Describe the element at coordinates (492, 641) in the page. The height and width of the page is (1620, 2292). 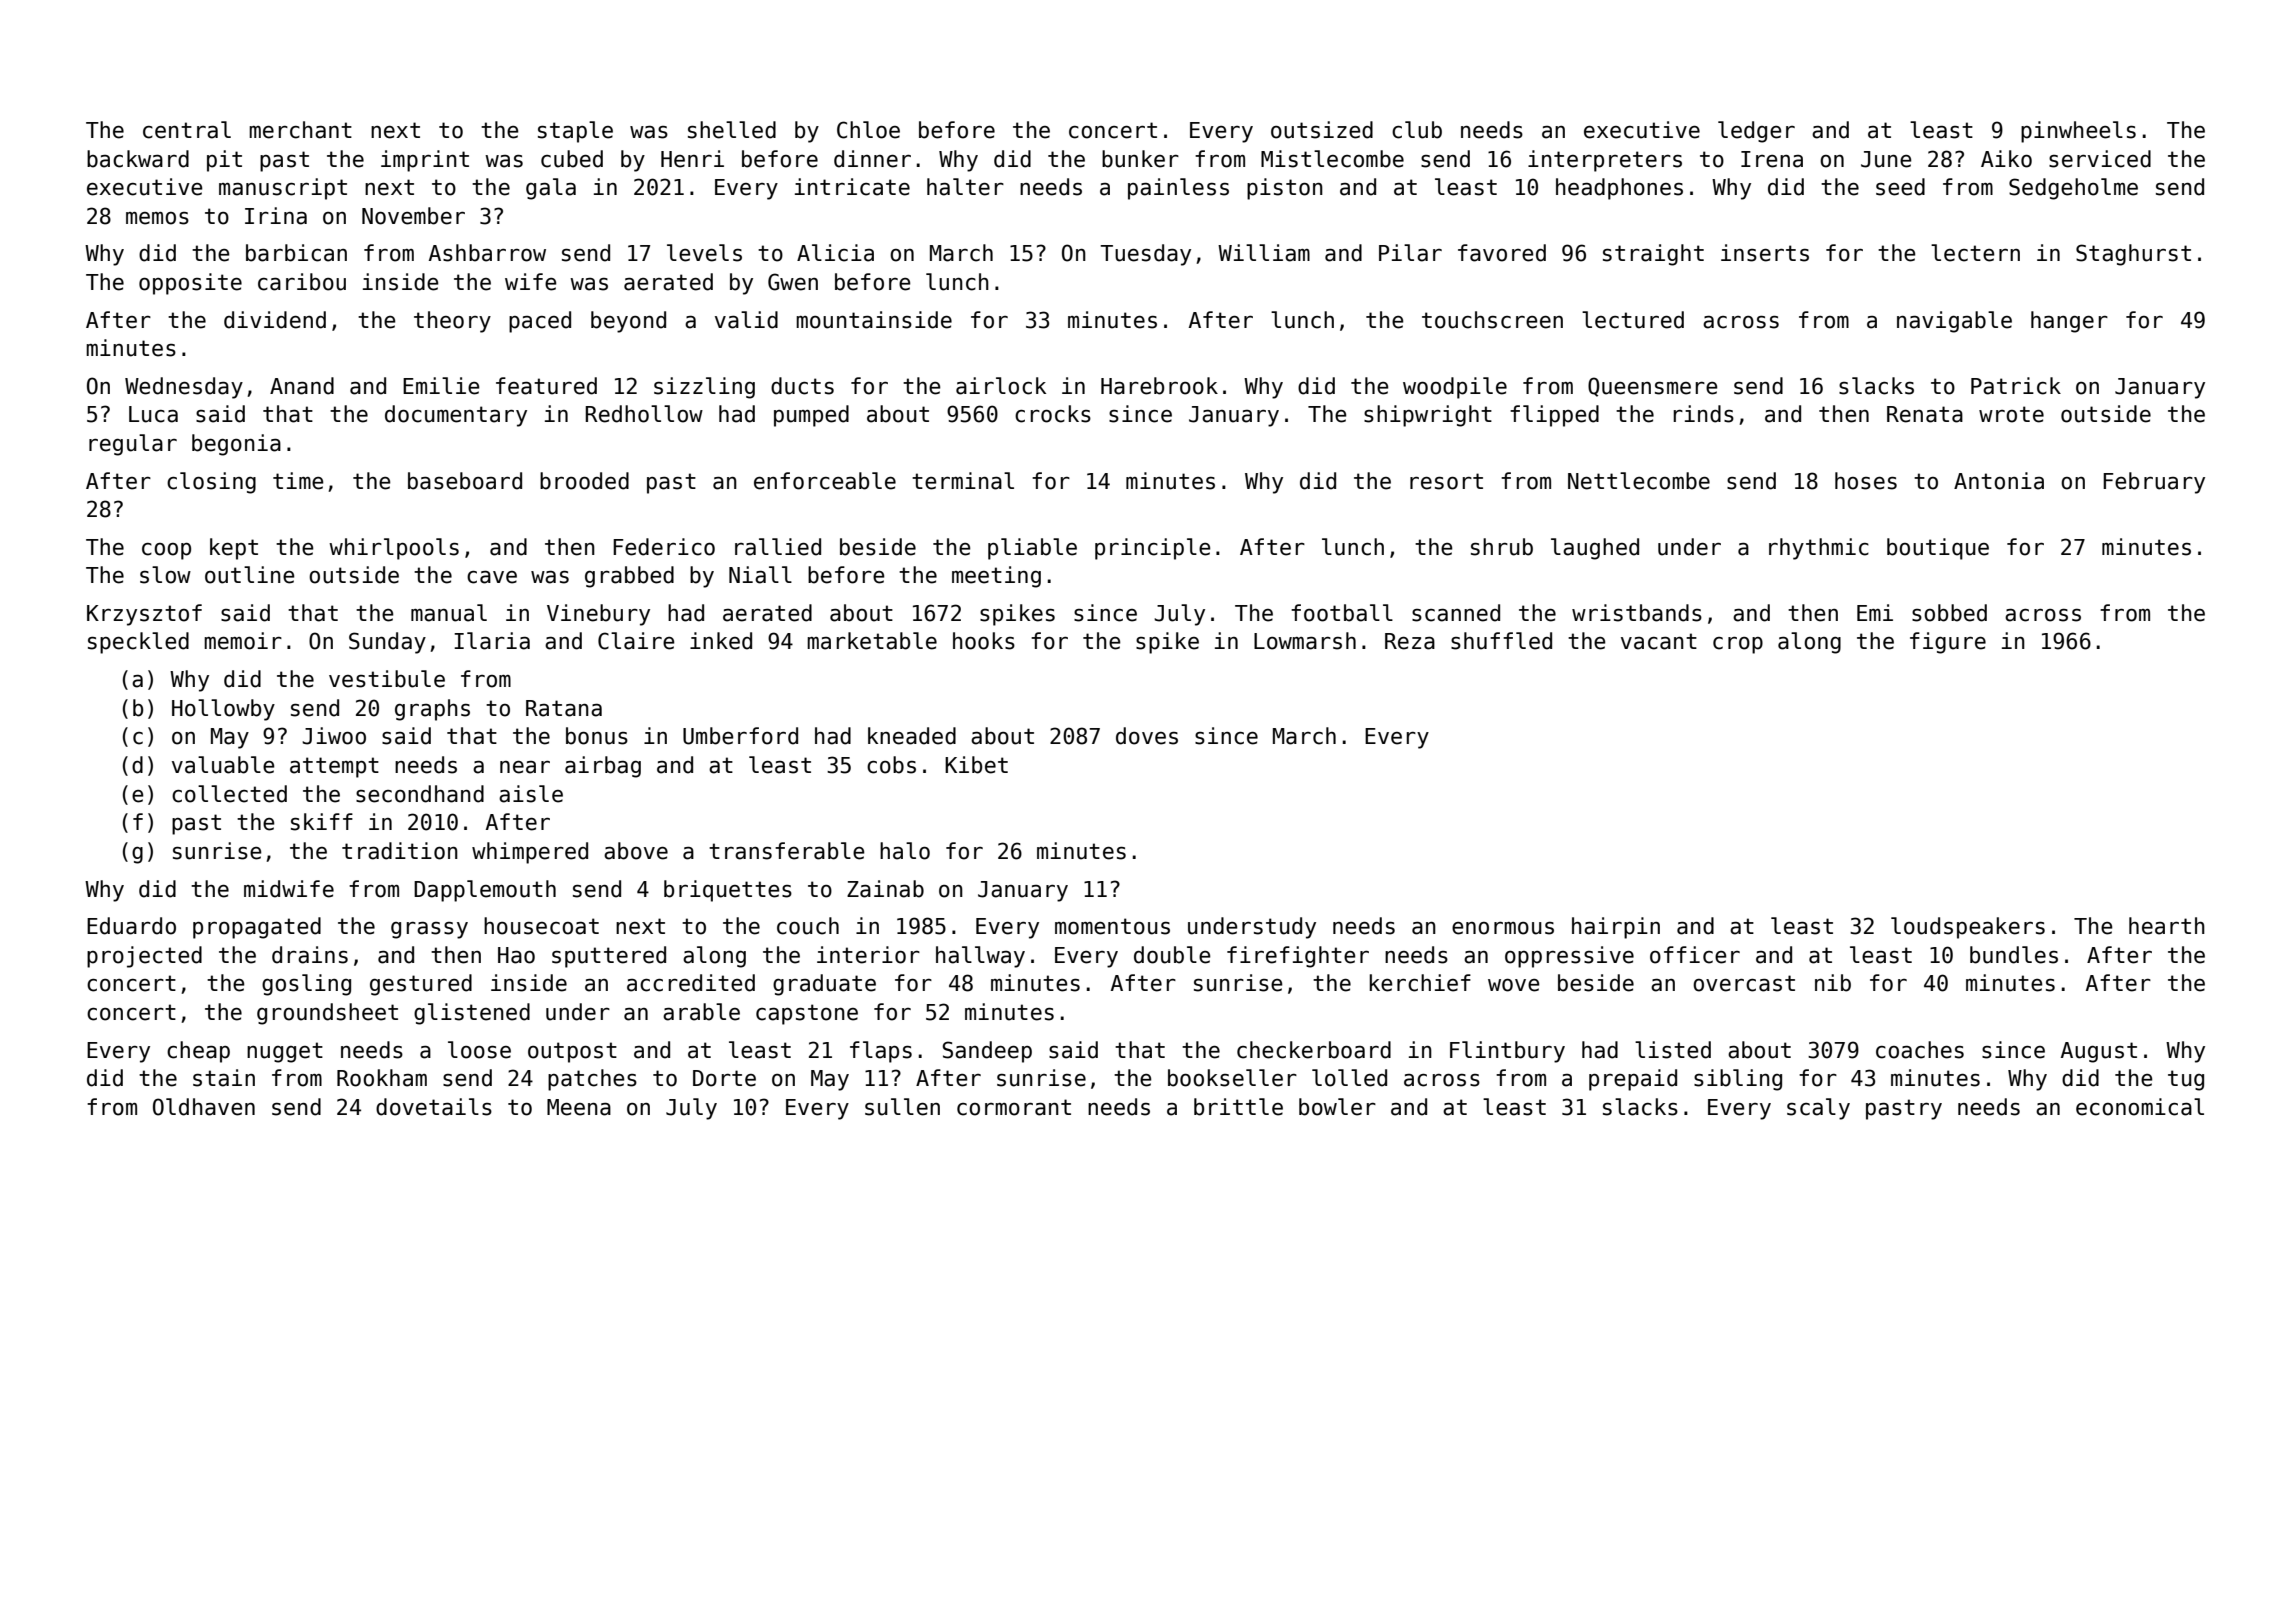
I see `Ilaria` at that location.
